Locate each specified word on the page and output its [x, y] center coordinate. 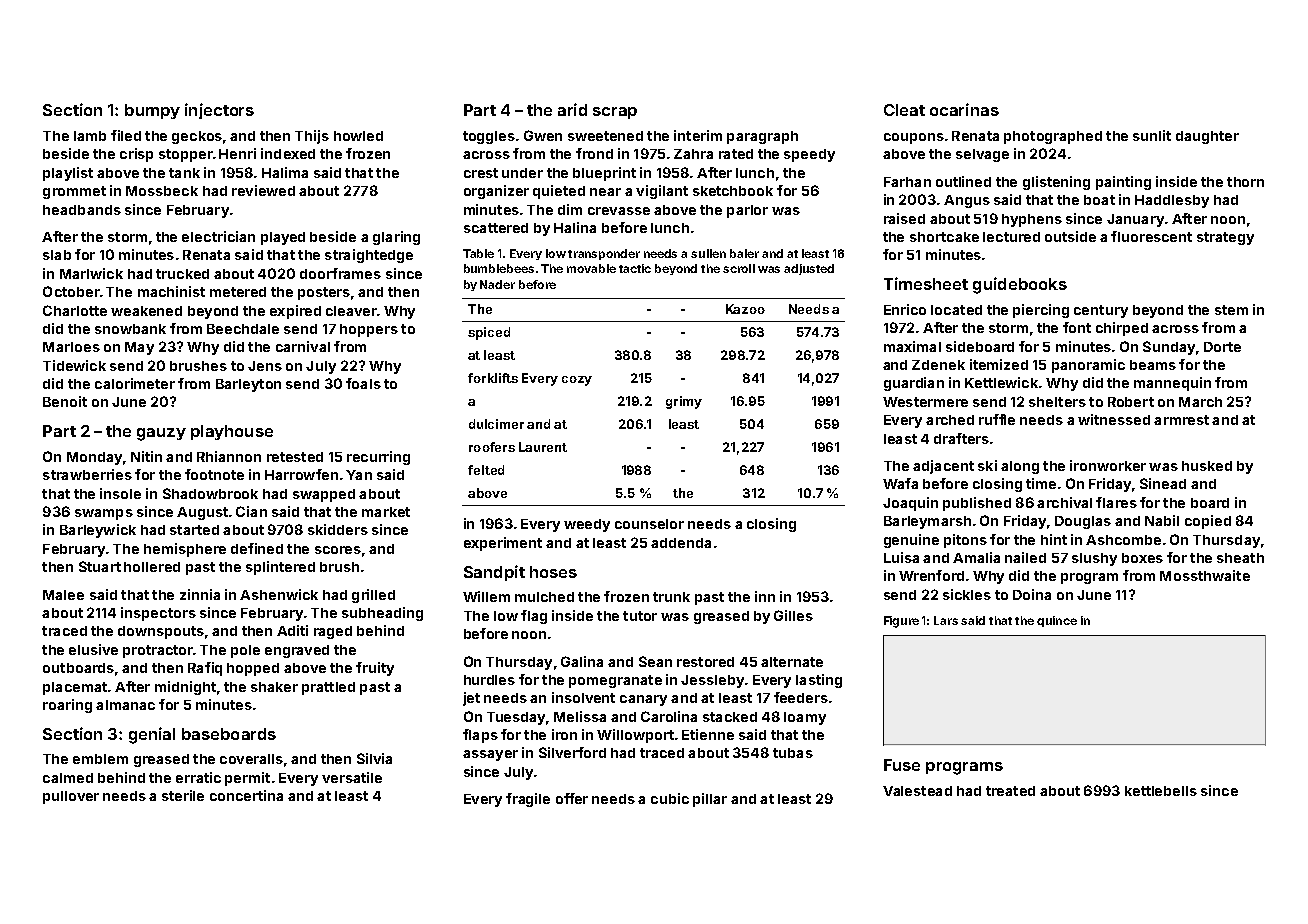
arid [572, 109]
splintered [280, 568]
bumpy [152, 111]
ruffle [997, 419]
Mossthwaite [1205, 575]
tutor [640, 616]
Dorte [1222, 347]
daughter [1207, 137]
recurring [378, 458]
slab [57, 255]
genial [152, 735]
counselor [649, 524]
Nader [497, 284]
